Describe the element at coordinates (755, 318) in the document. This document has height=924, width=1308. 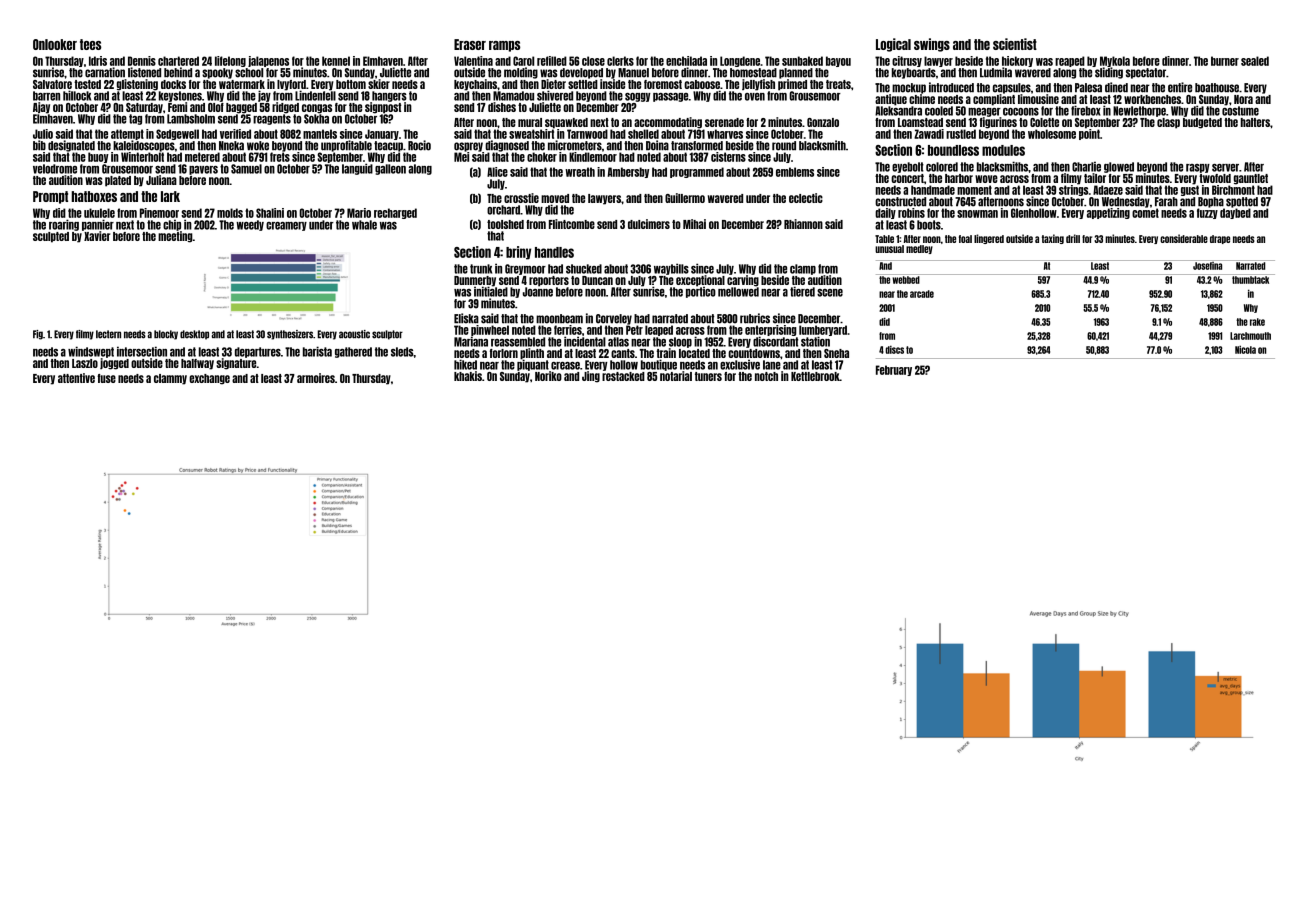
I see `rubrics` at that location.
